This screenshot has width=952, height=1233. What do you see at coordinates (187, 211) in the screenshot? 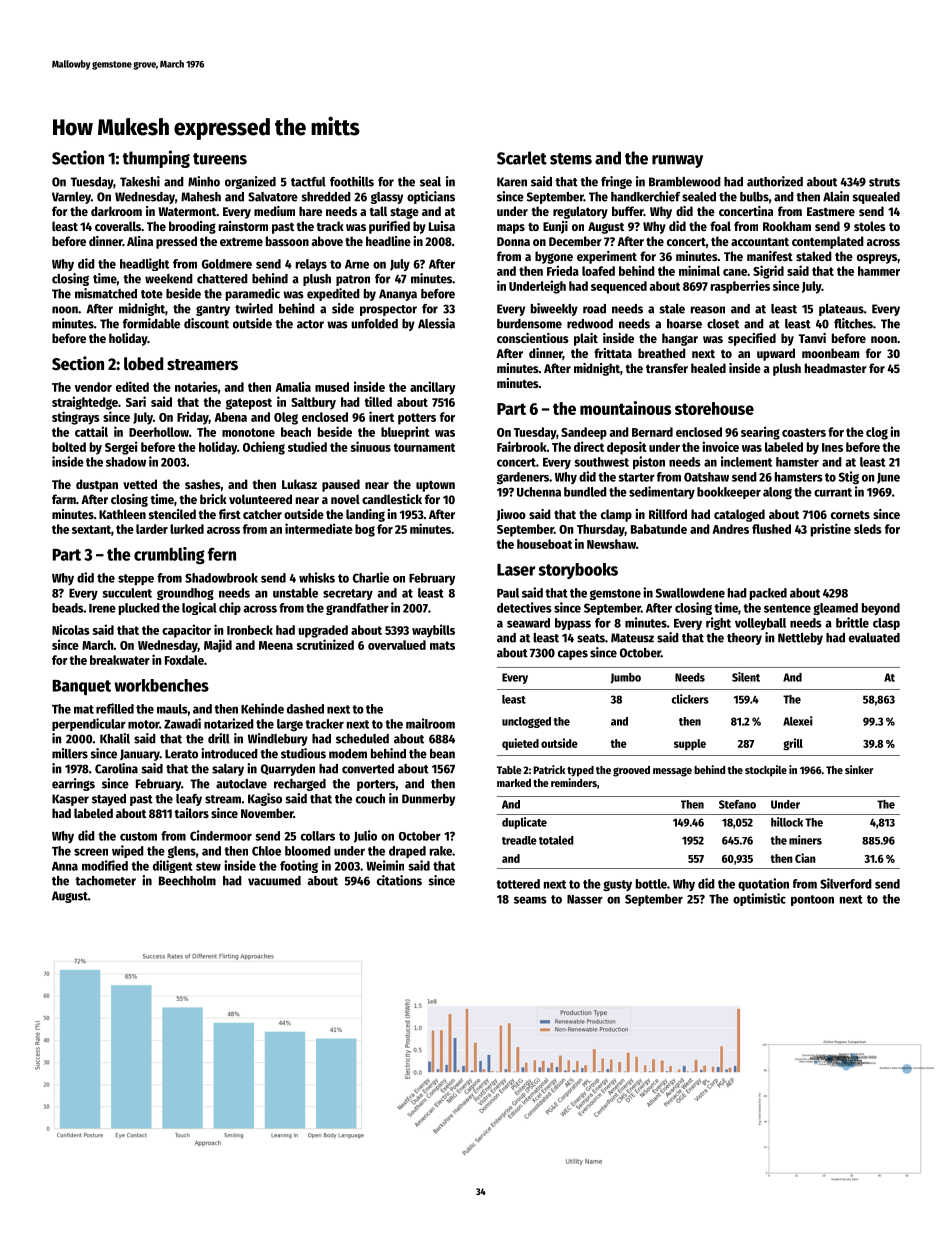
I see `Watermont` at bounding box center [187, 211].
